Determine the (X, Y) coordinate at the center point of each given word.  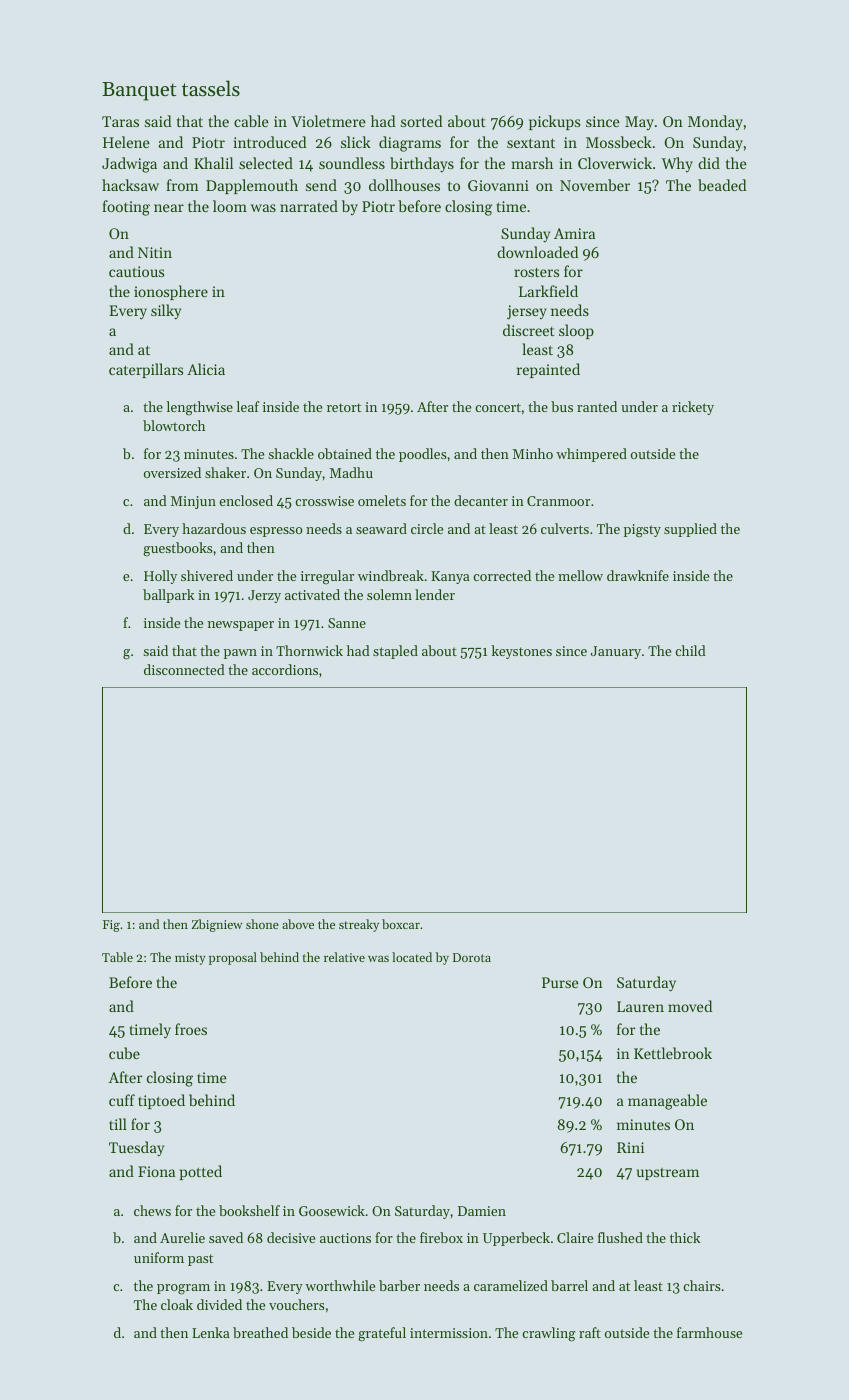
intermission (449, 1333)
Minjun (193, 502)
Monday (715, 122)
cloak (177, 1304)
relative (344, 957)
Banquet (139, 91)
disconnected (184, 669)
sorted (422, 121)
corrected (502, 575)
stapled (395, 652)
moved (690, 1006)
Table (117, 957)
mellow (580, 575)
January (616, 652)
